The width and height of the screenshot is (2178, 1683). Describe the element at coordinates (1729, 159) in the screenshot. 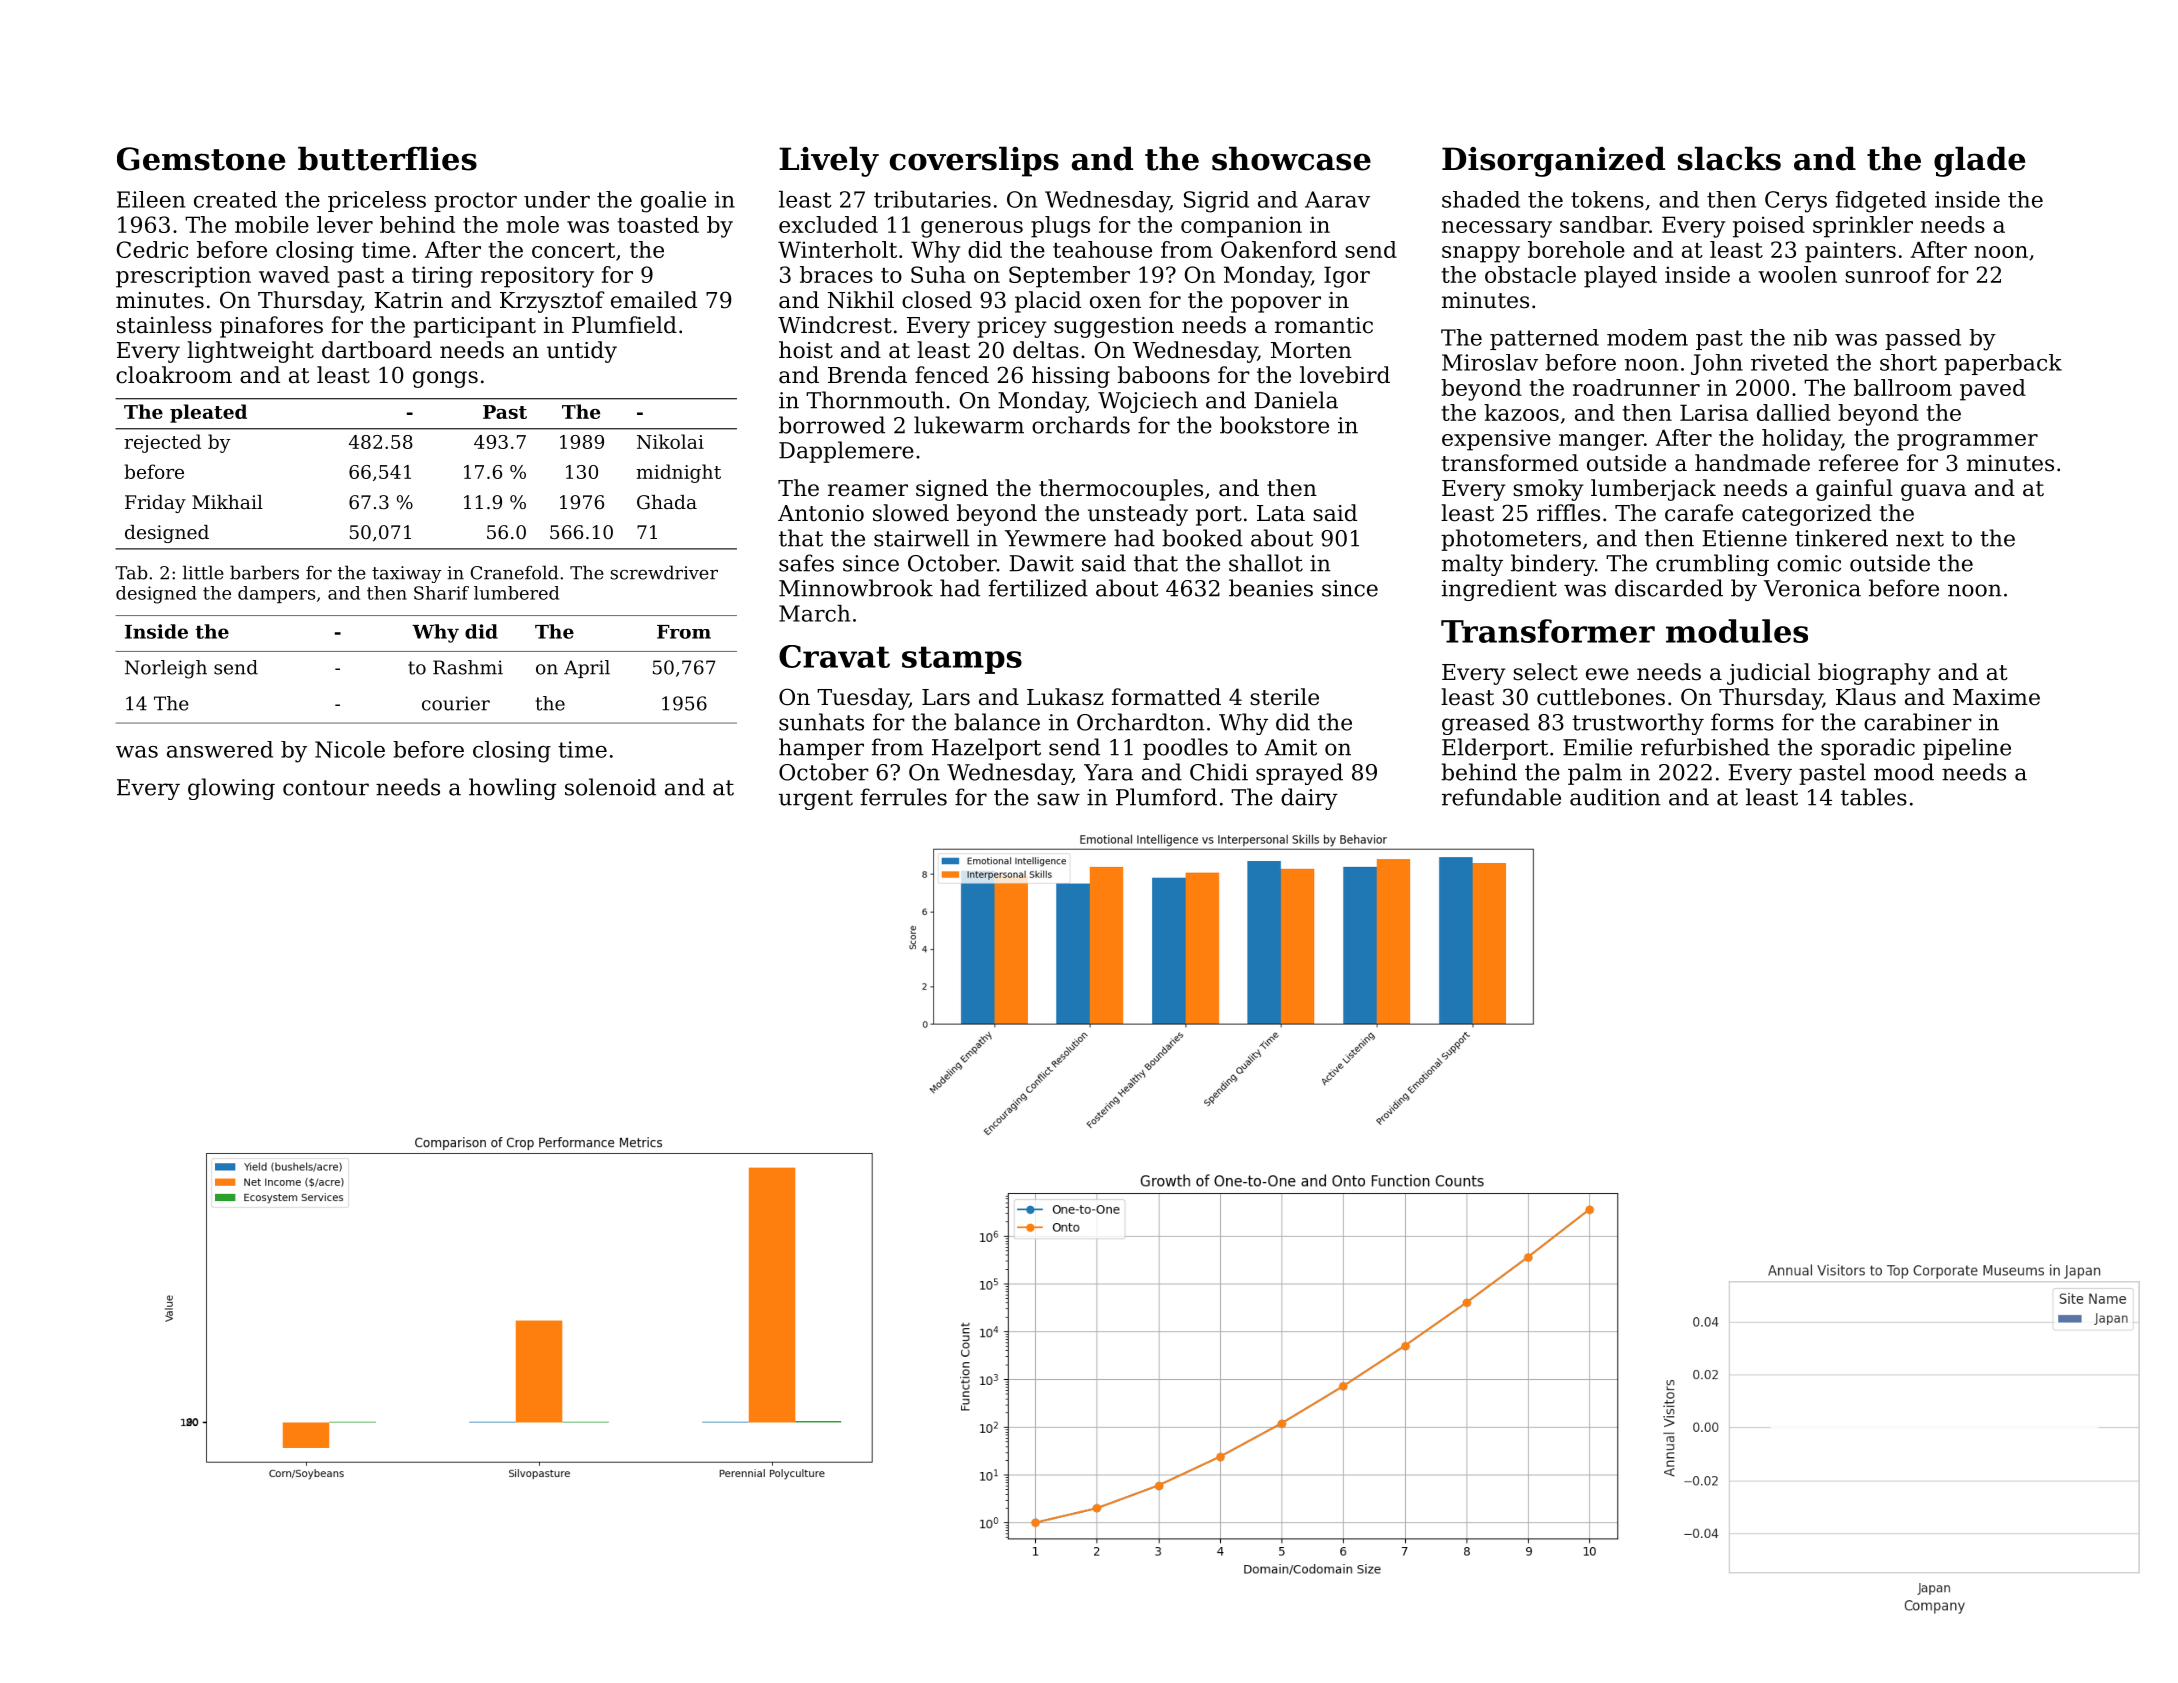

I see `slacks` at that location.
